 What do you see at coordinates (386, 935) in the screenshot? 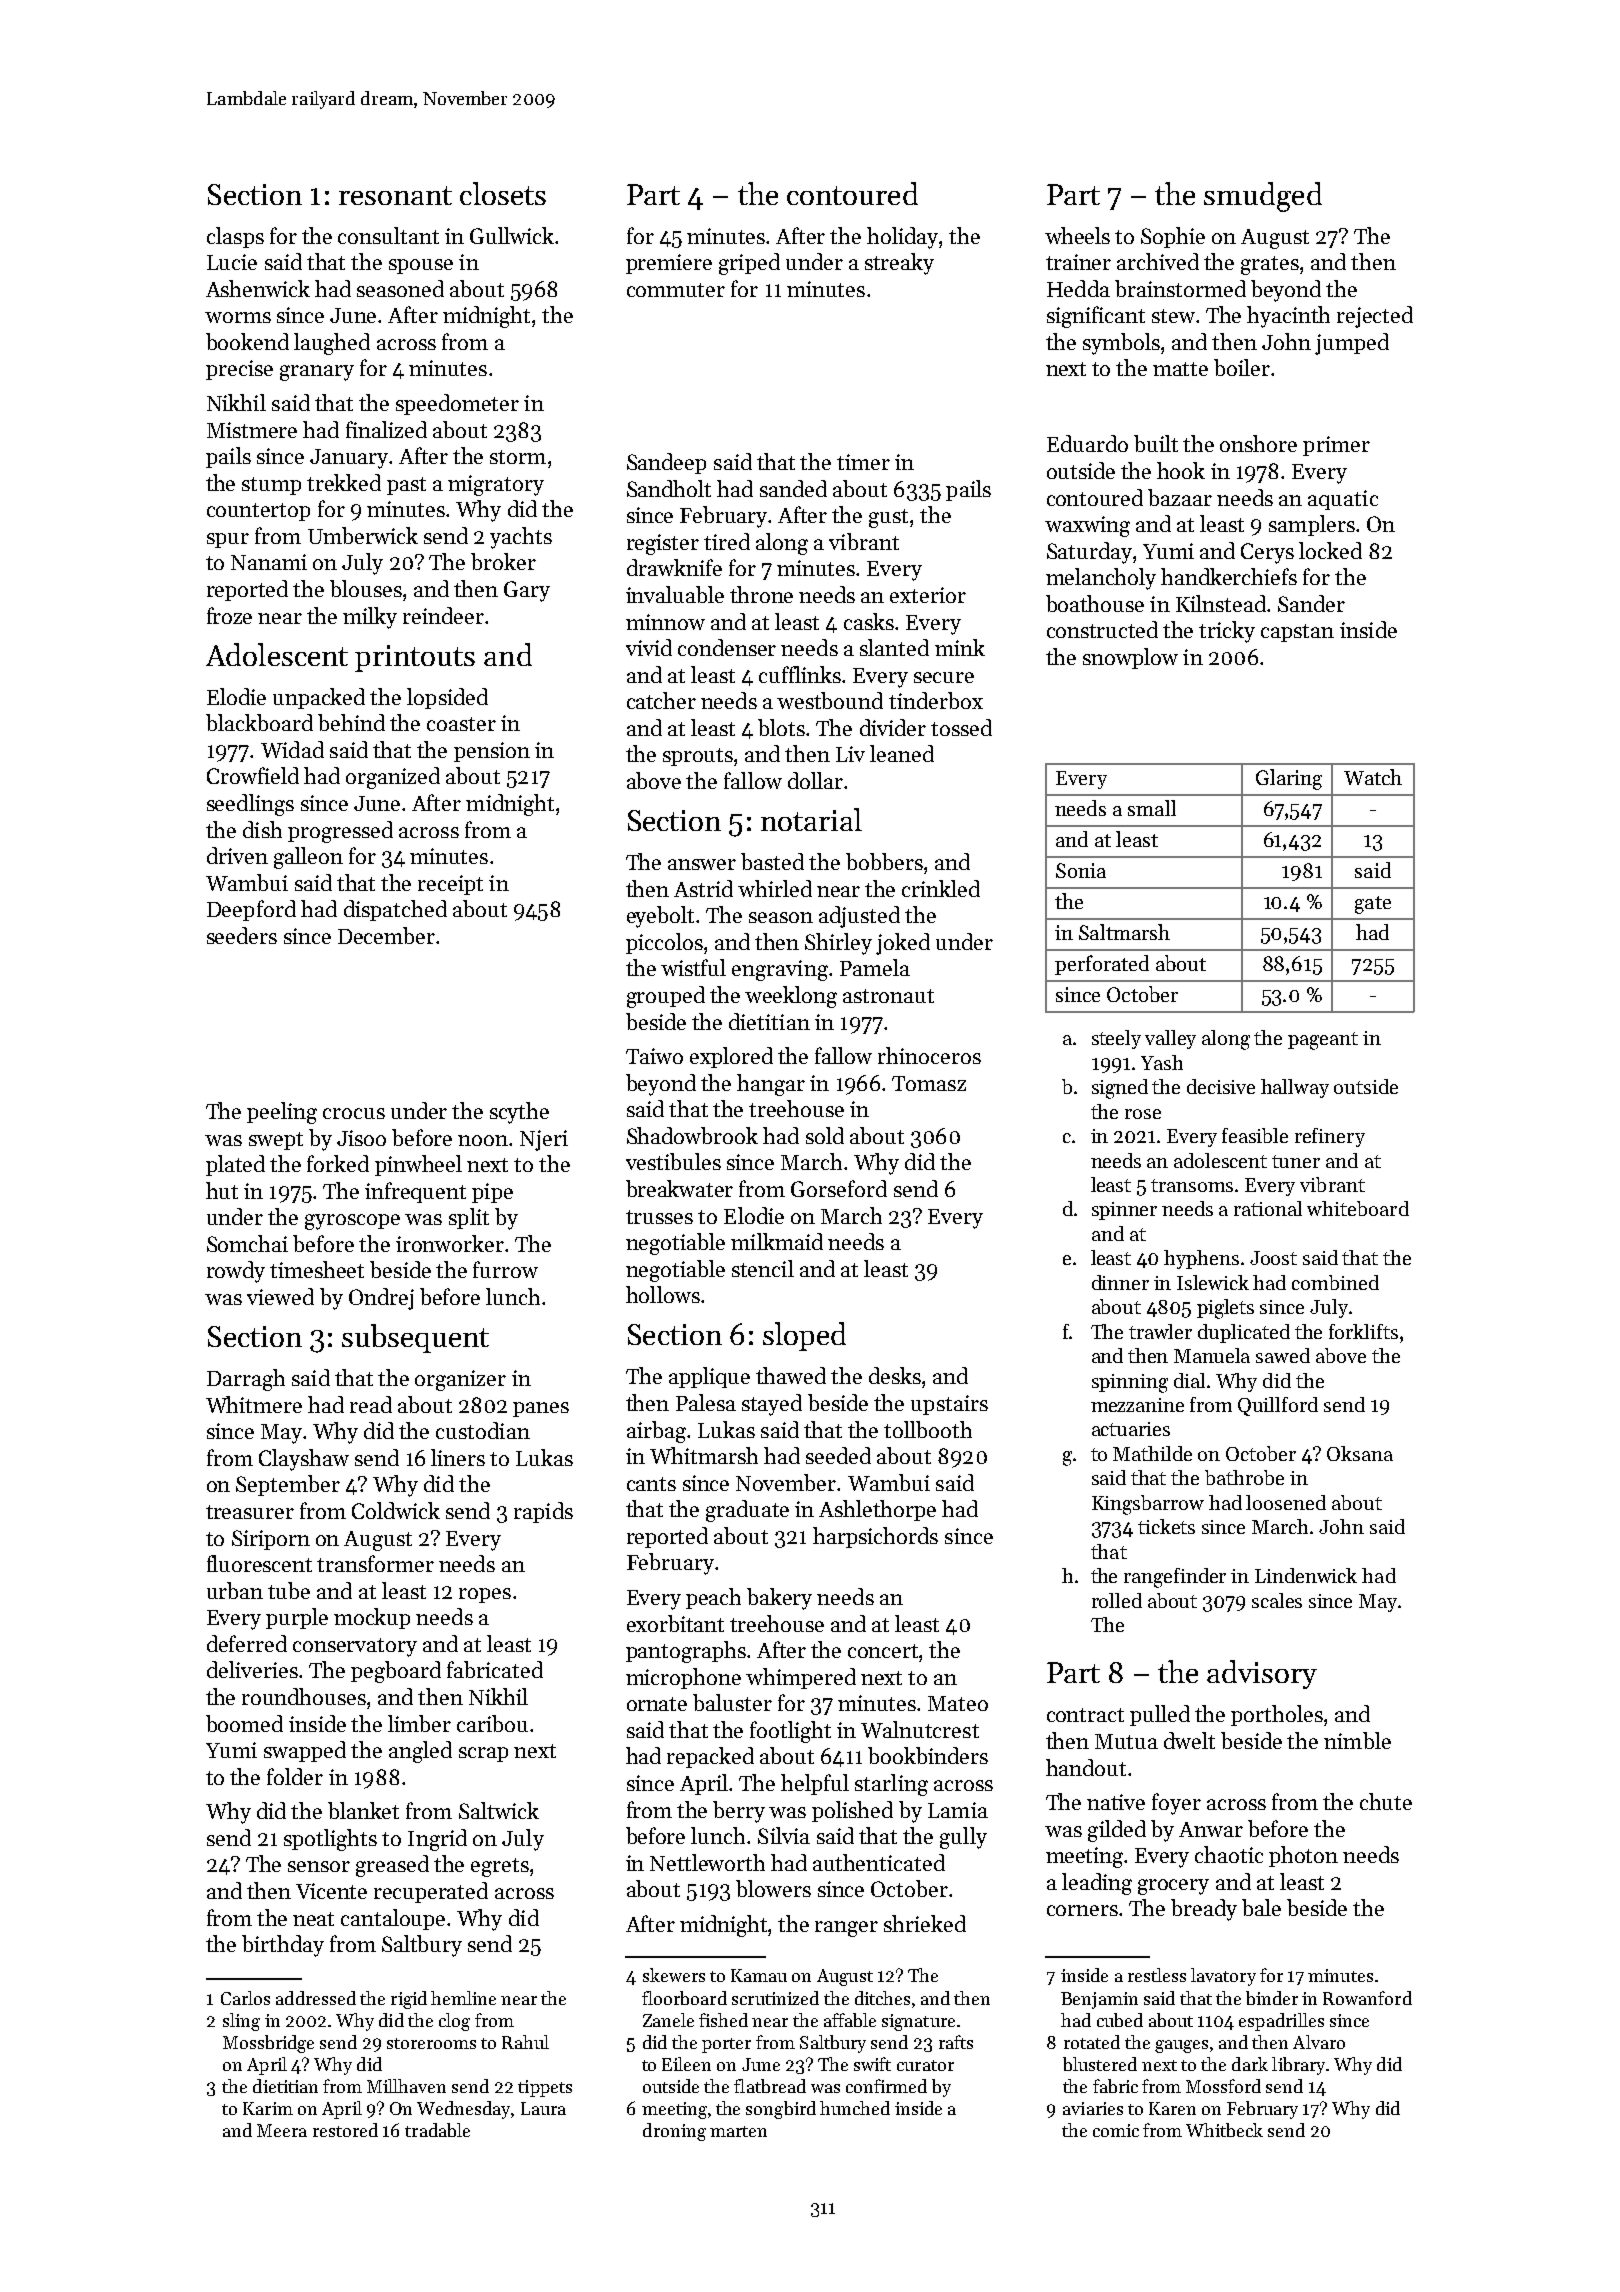
I see `December` at bounding box center [386, 935].
